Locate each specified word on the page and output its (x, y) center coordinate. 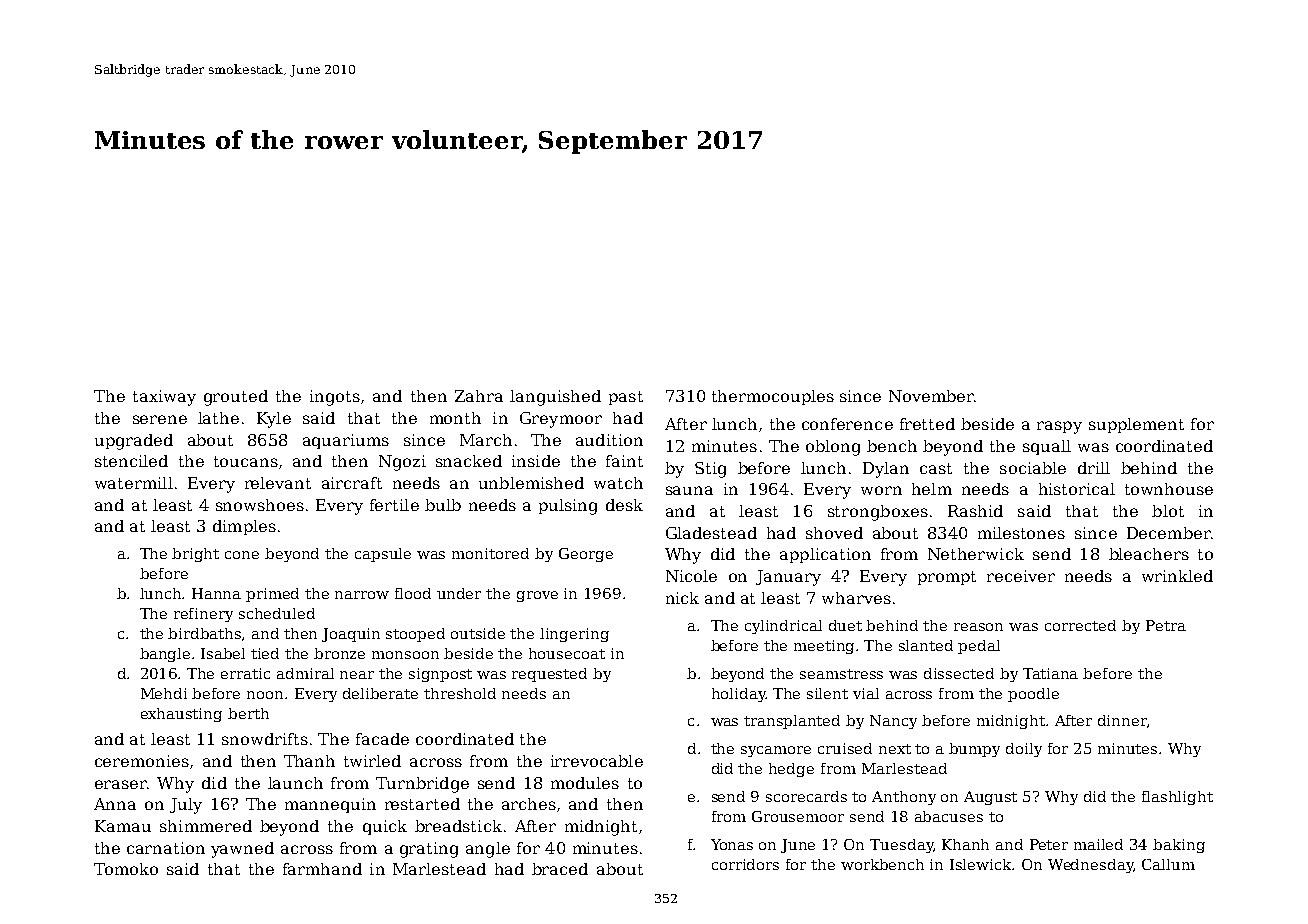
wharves (856, 598)
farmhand (322, 869)
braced (560, 869)
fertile (394, 505)
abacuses (949, 816)
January (788, 578)
